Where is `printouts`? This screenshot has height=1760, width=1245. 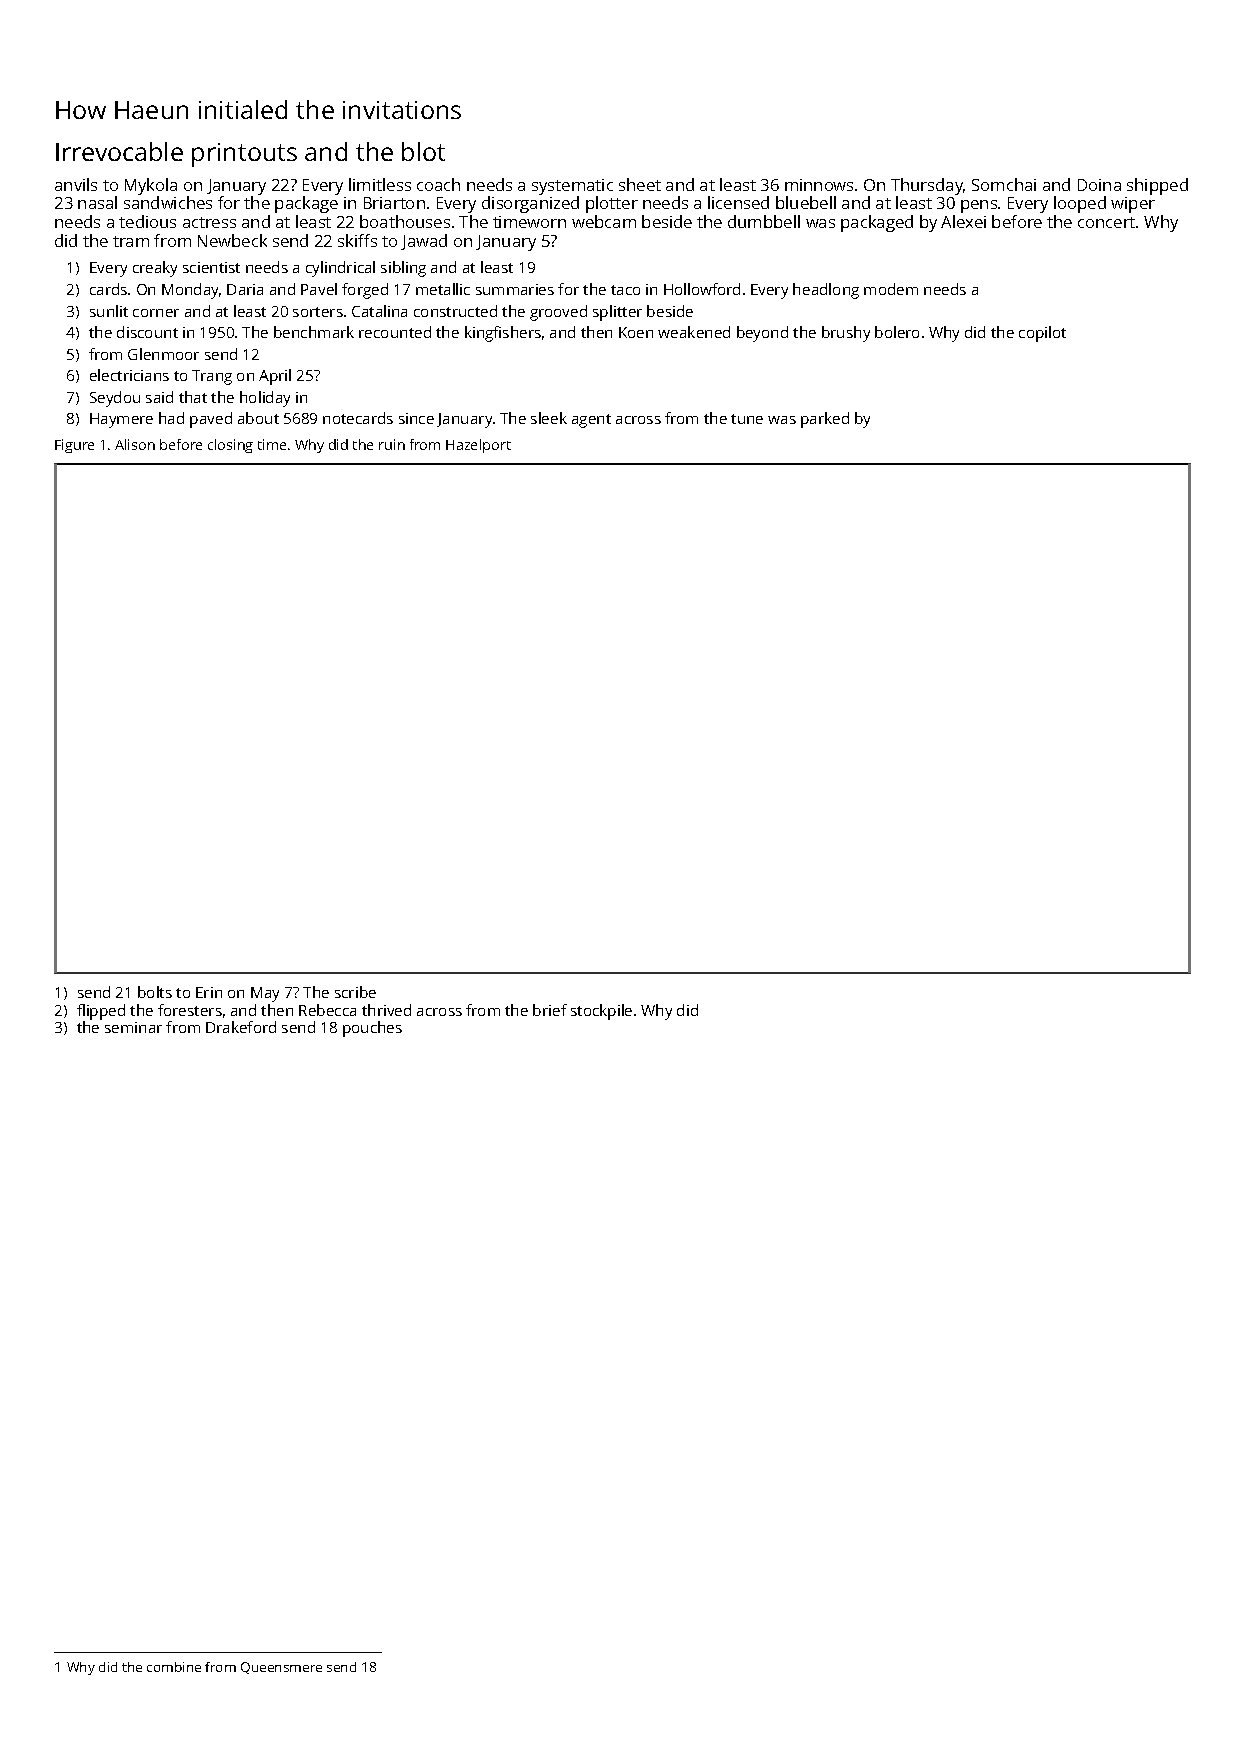
printouts is located at coordinates (244, 155).
